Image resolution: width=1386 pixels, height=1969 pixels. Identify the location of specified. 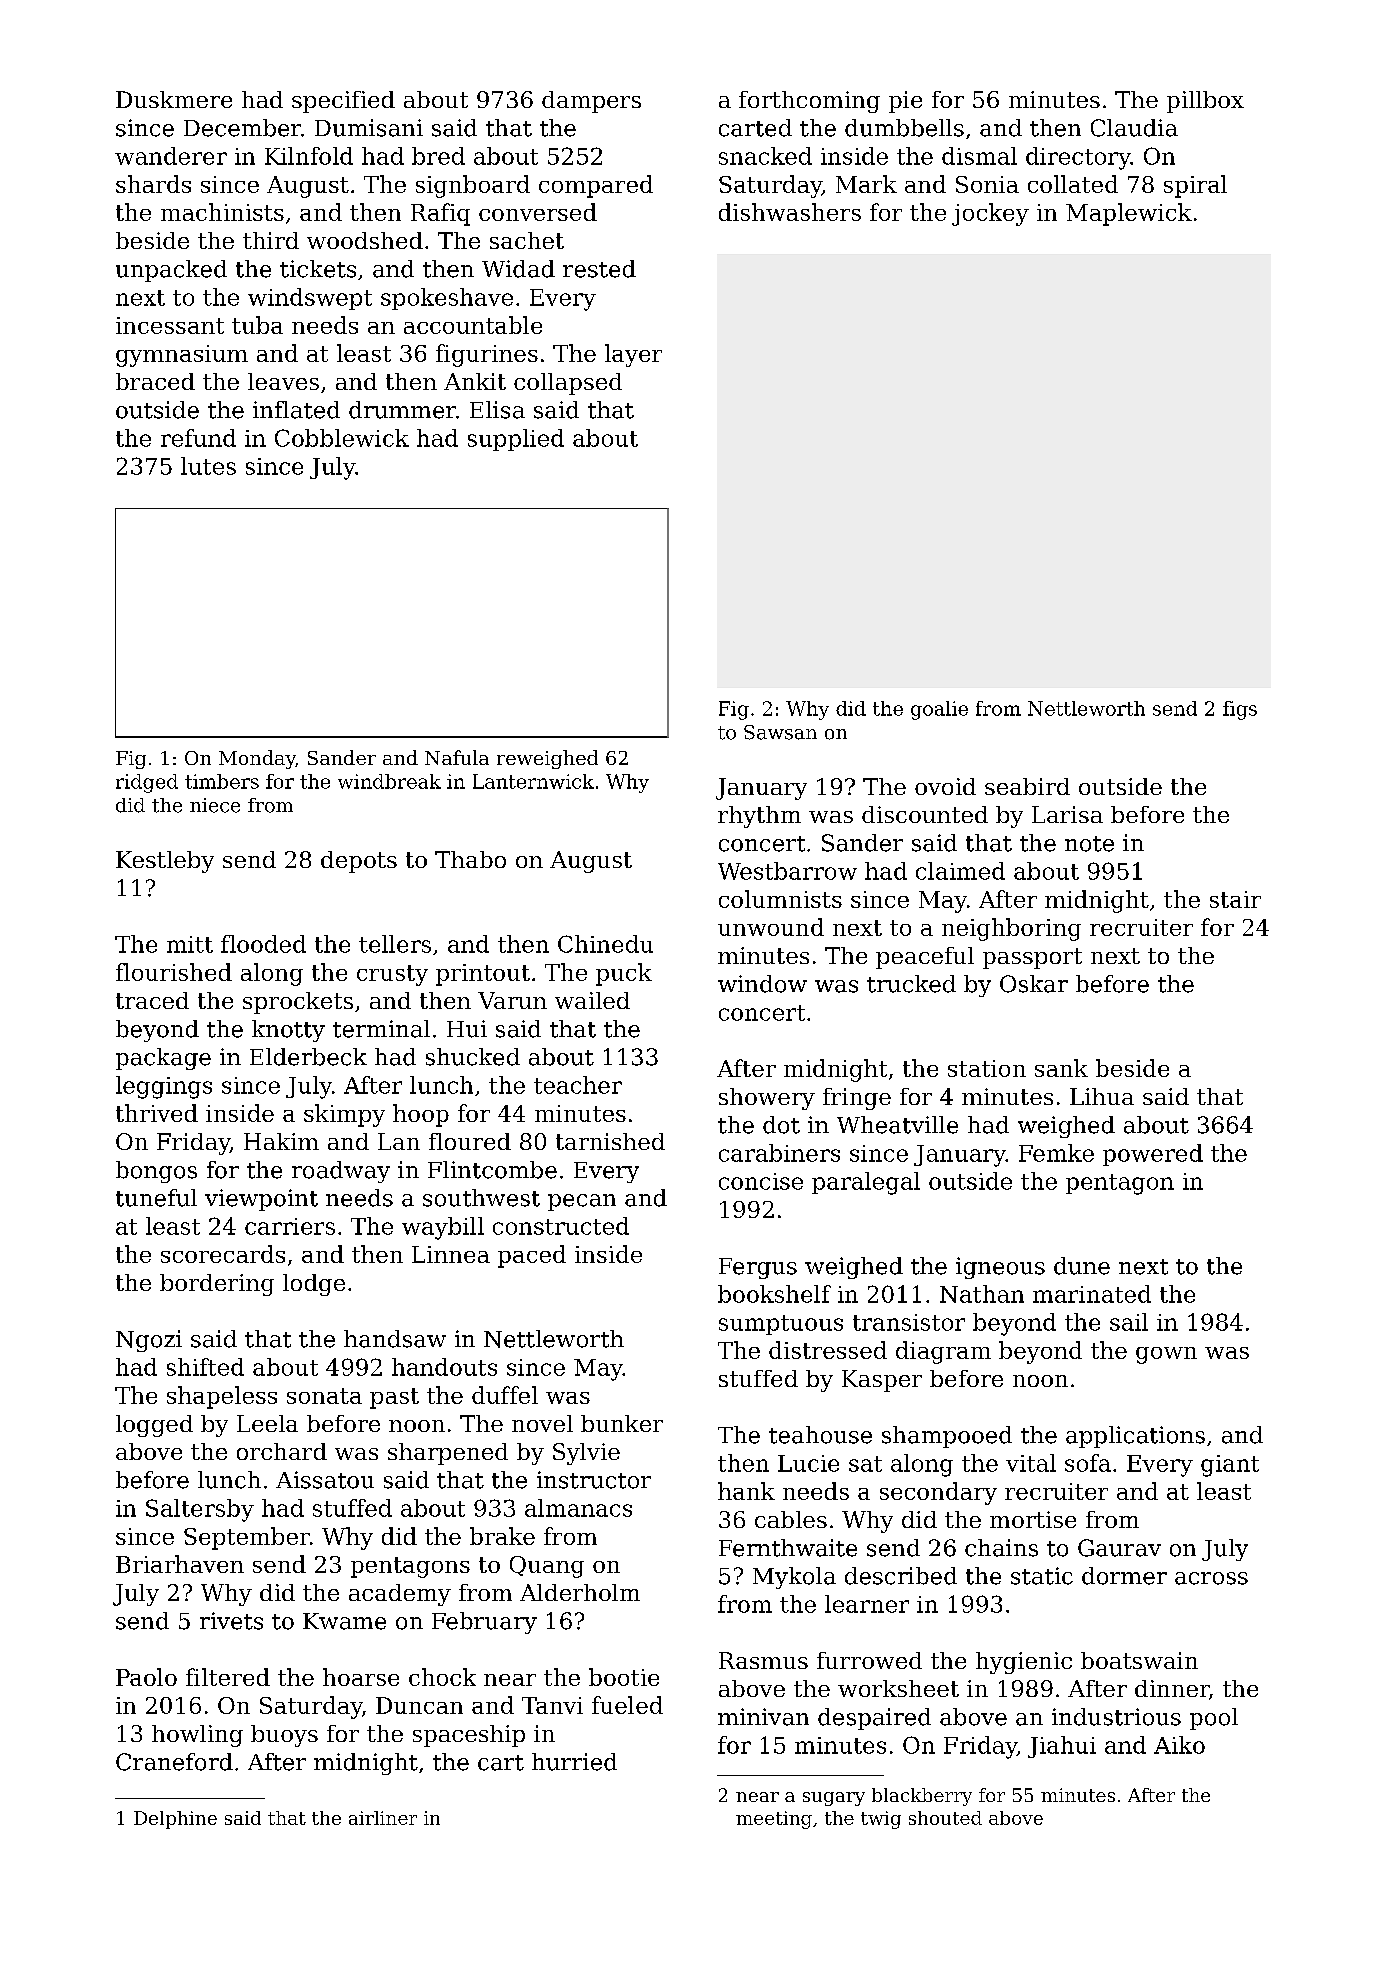
(343, 102).
